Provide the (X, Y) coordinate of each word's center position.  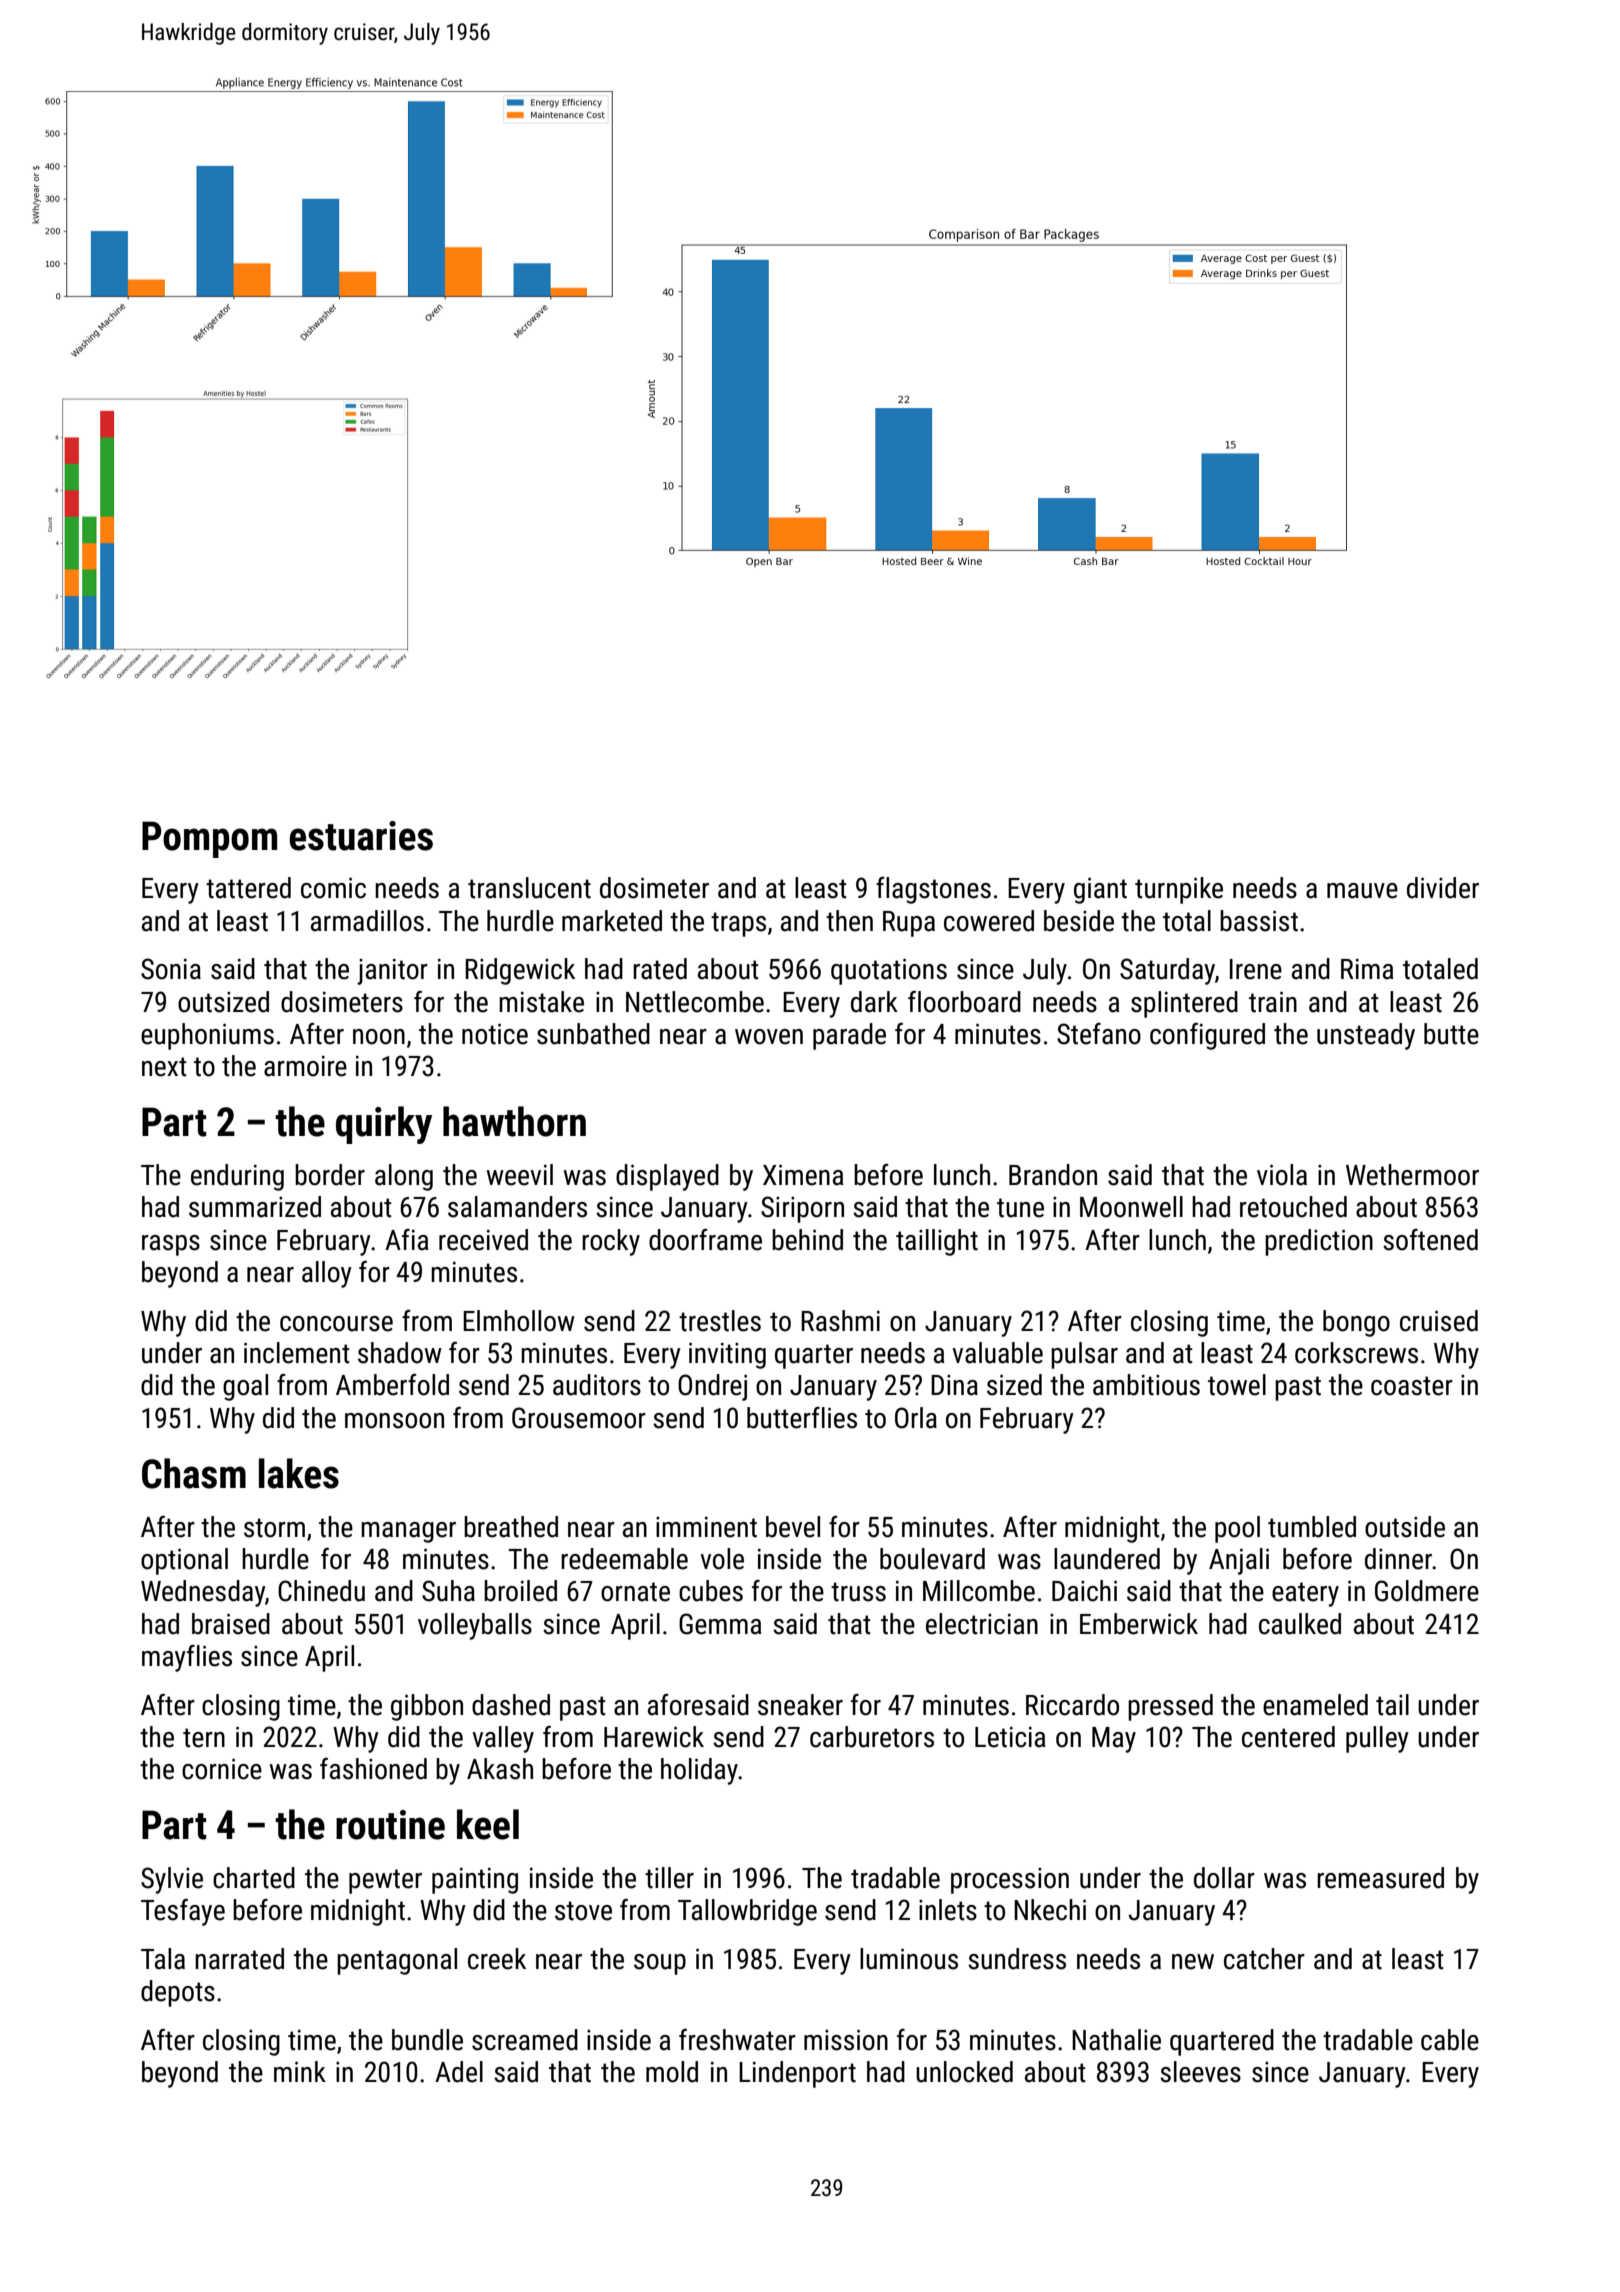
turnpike (1179, 890)
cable (1450, 2040)
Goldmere (1427, 1591)
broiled (520, 1591)
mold (672, 2072)
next (164, 1067)
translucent (529, 888)
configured (1207, 1036)
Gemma (720, 1624)
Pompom (209, 839)
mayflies (187, 1658)
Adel (459, 2072)
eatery (1305, 1594)
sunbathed (593, 1034)
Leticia (1010, 1737)
